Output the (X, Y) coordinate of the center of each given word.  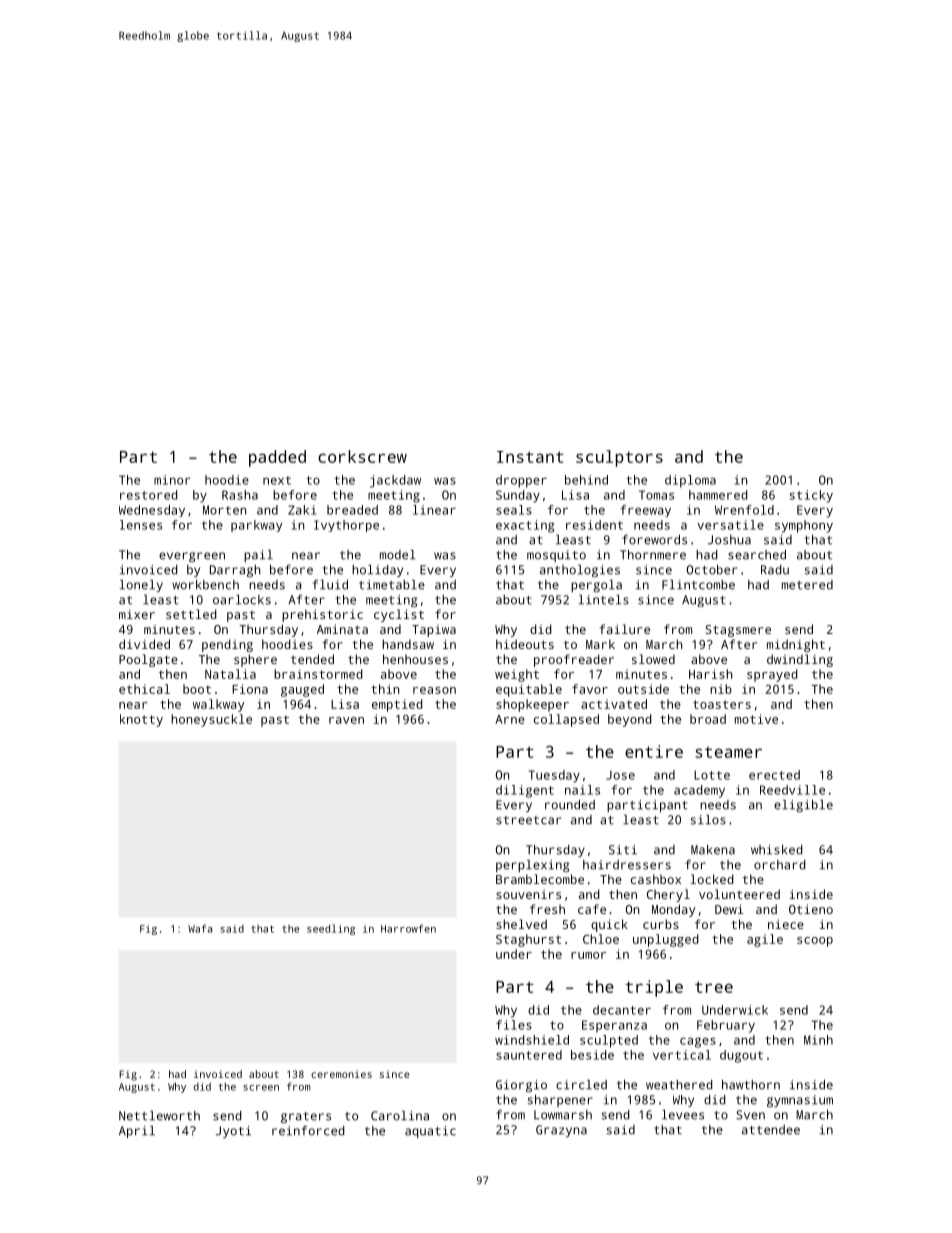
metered (807, 585)
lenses (141, 525)
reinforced (308, 1131)
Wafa (200, 928)
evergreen (192, 557)
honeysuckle (211, 720)
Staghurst (528, 940)
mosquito (556, 556)
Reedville (792, 790)
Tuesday (554, 776)
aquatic (430, 1132)
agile (765, 940)
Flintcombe (698, 585)
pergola (596, 586)
